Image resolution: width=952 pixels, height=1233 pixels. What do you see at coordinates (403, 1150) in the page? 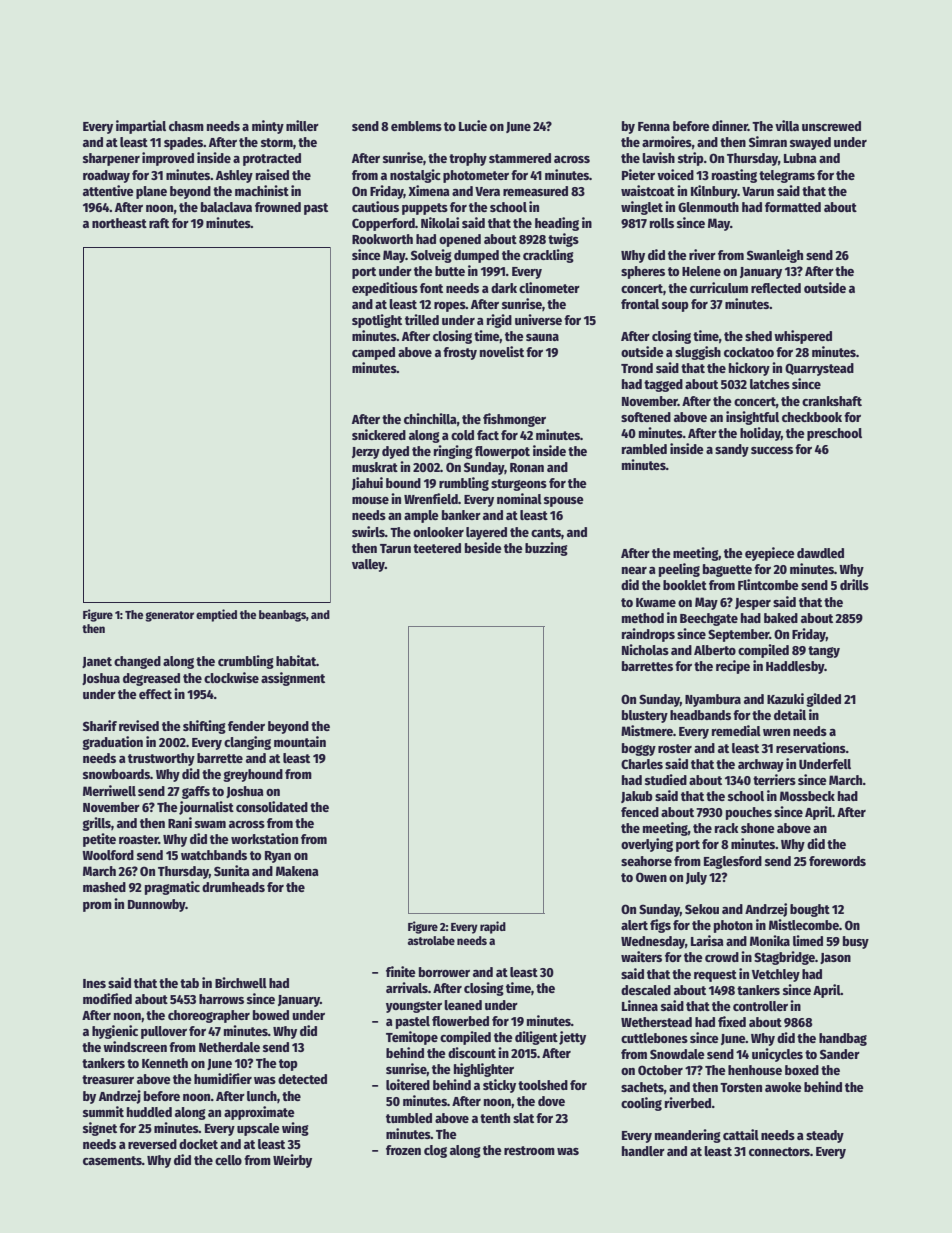
I see `frozen` at bounding box center [403, 1150].
